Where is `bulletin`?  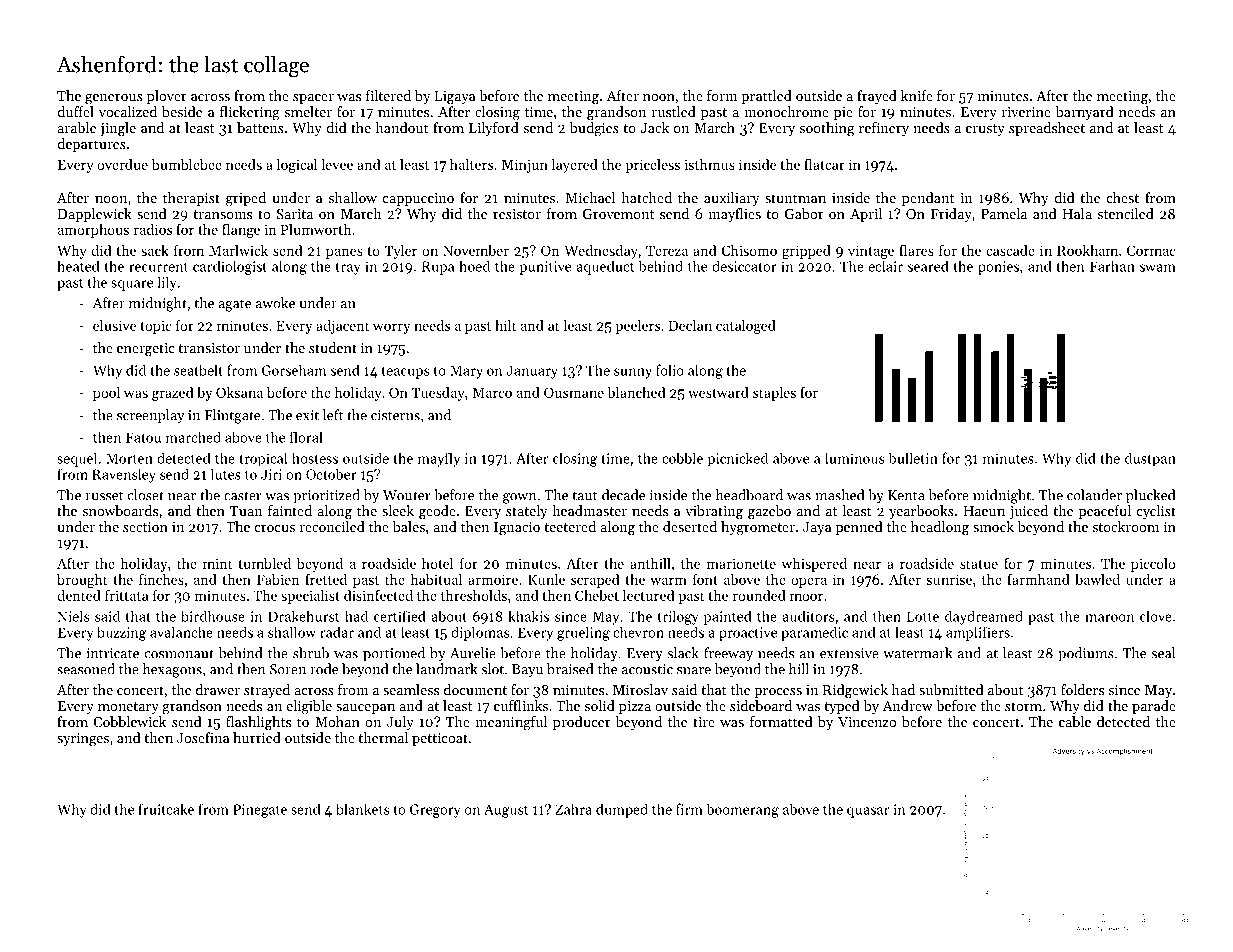 bulletin is located at coordinates (913, 458).
